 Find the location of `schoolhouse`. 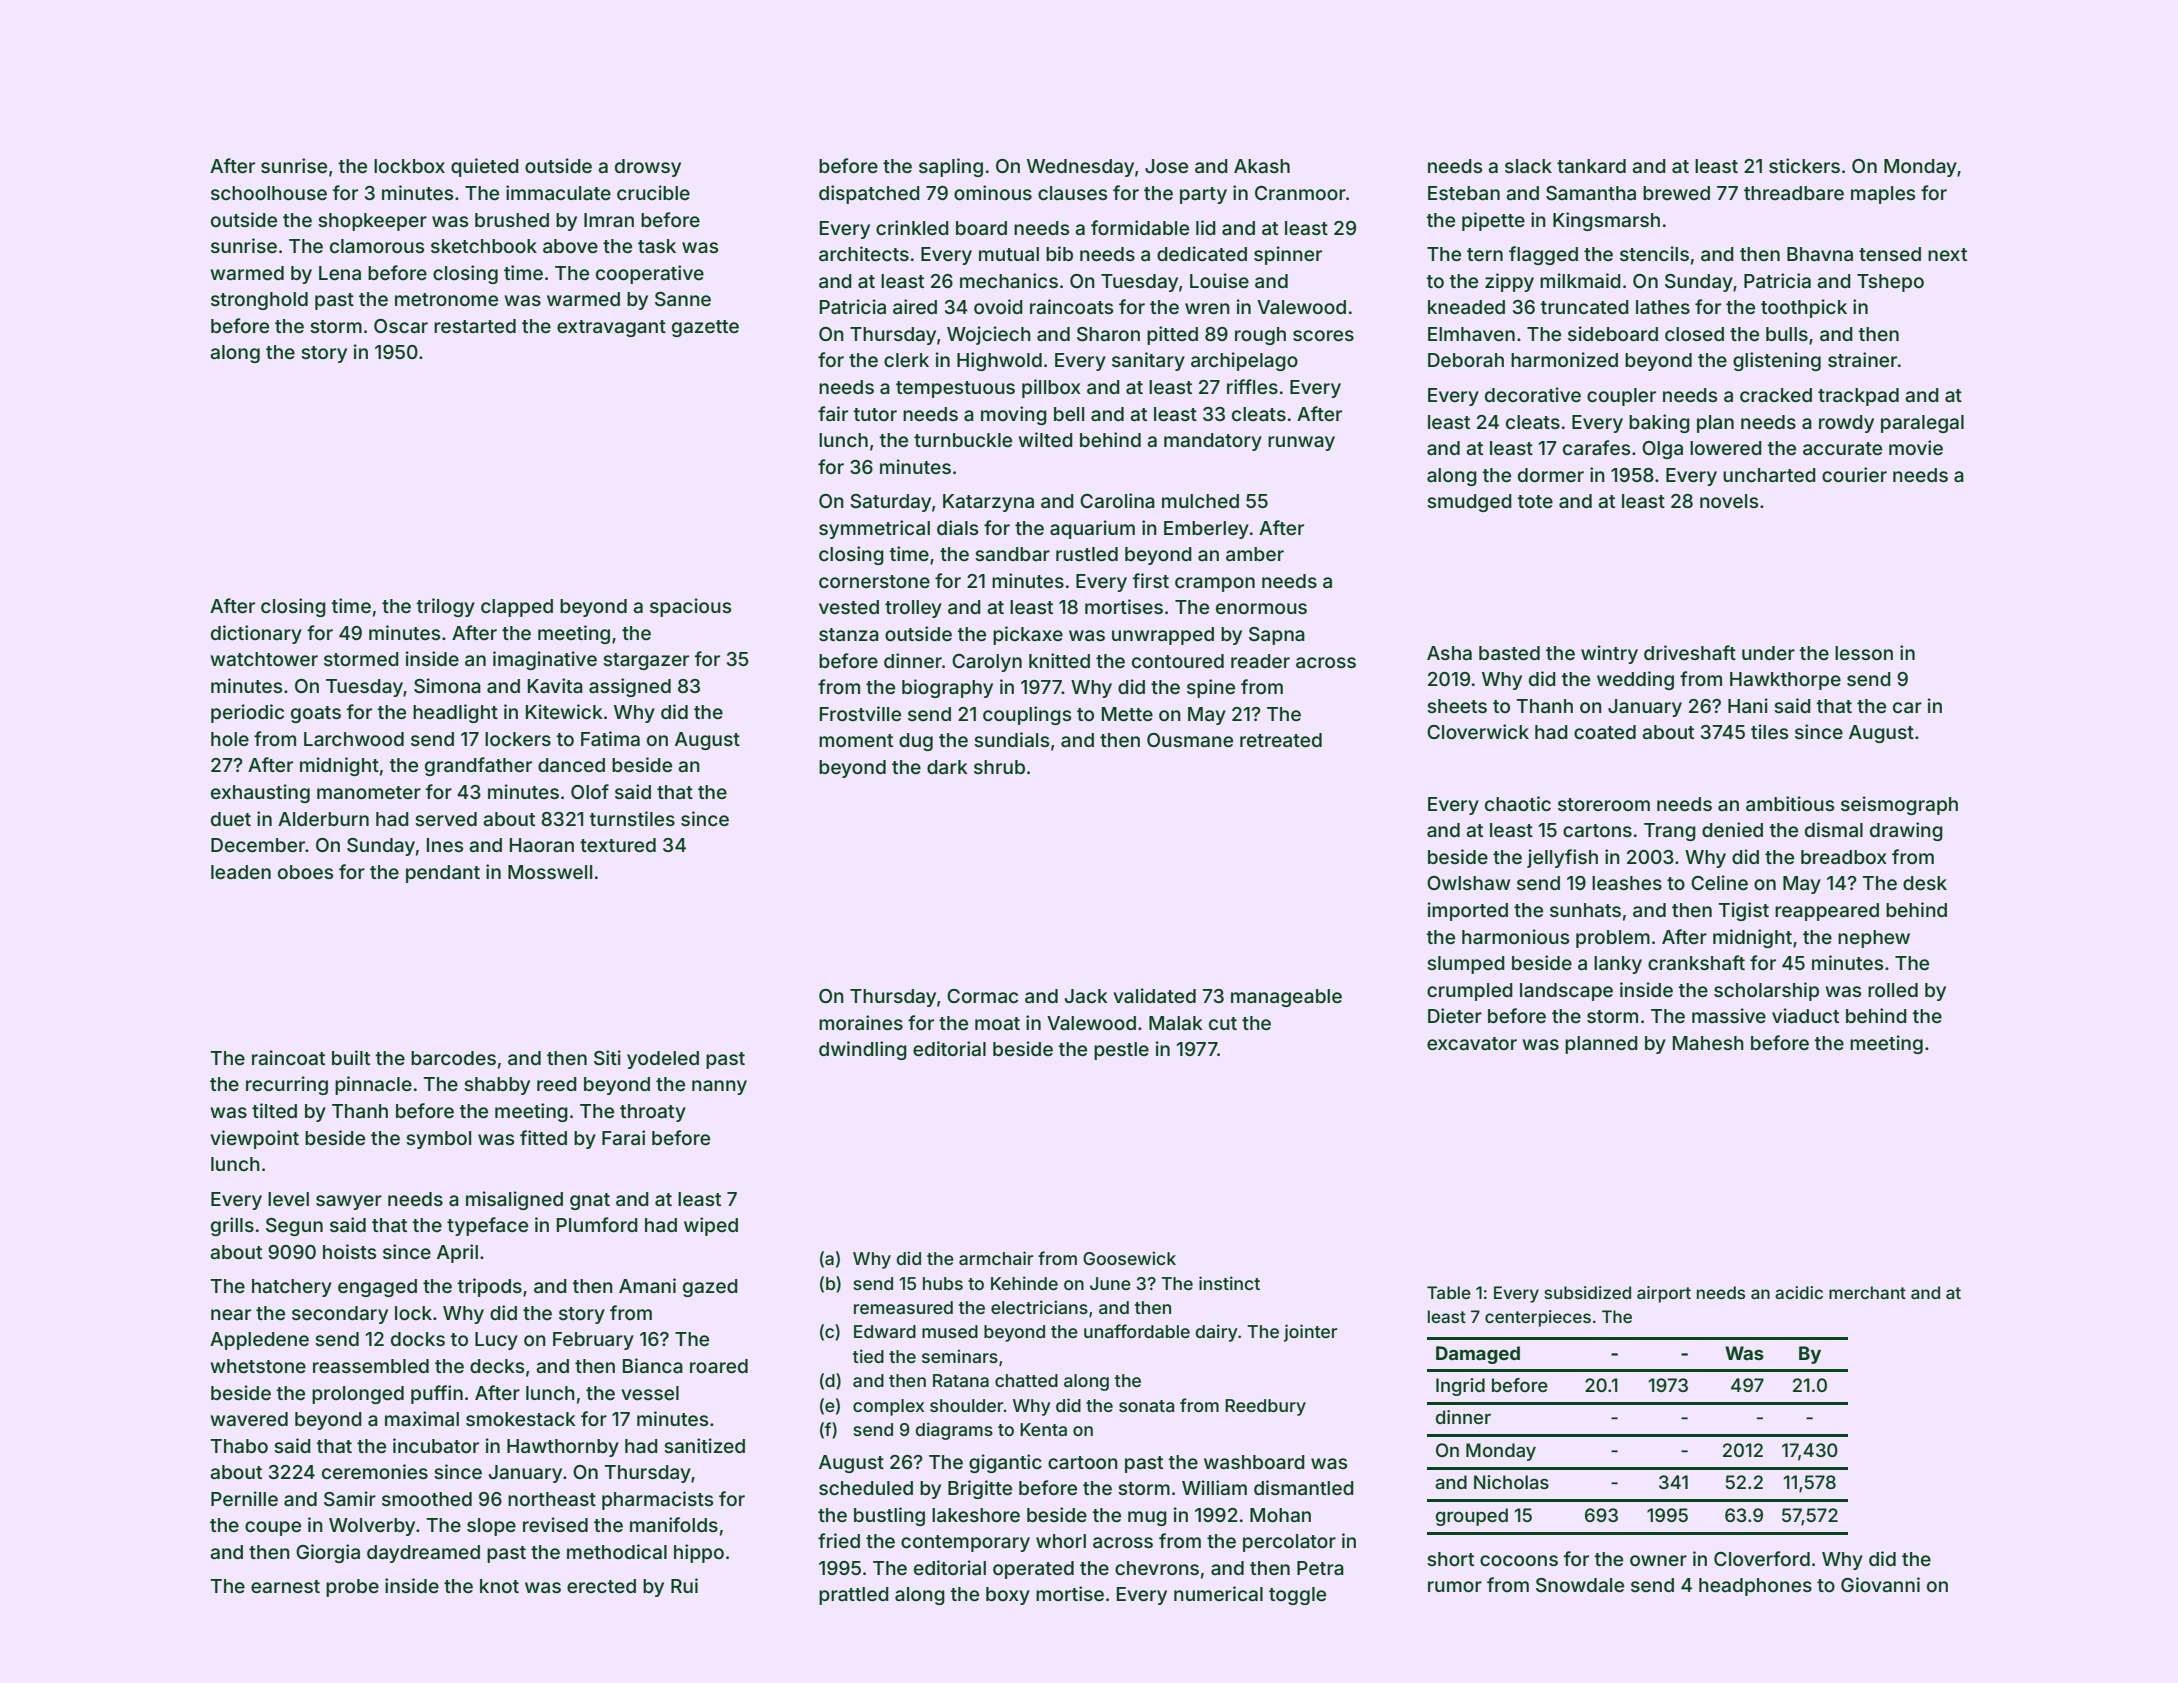

schoolhouse is located at coordinates (269, 193).
